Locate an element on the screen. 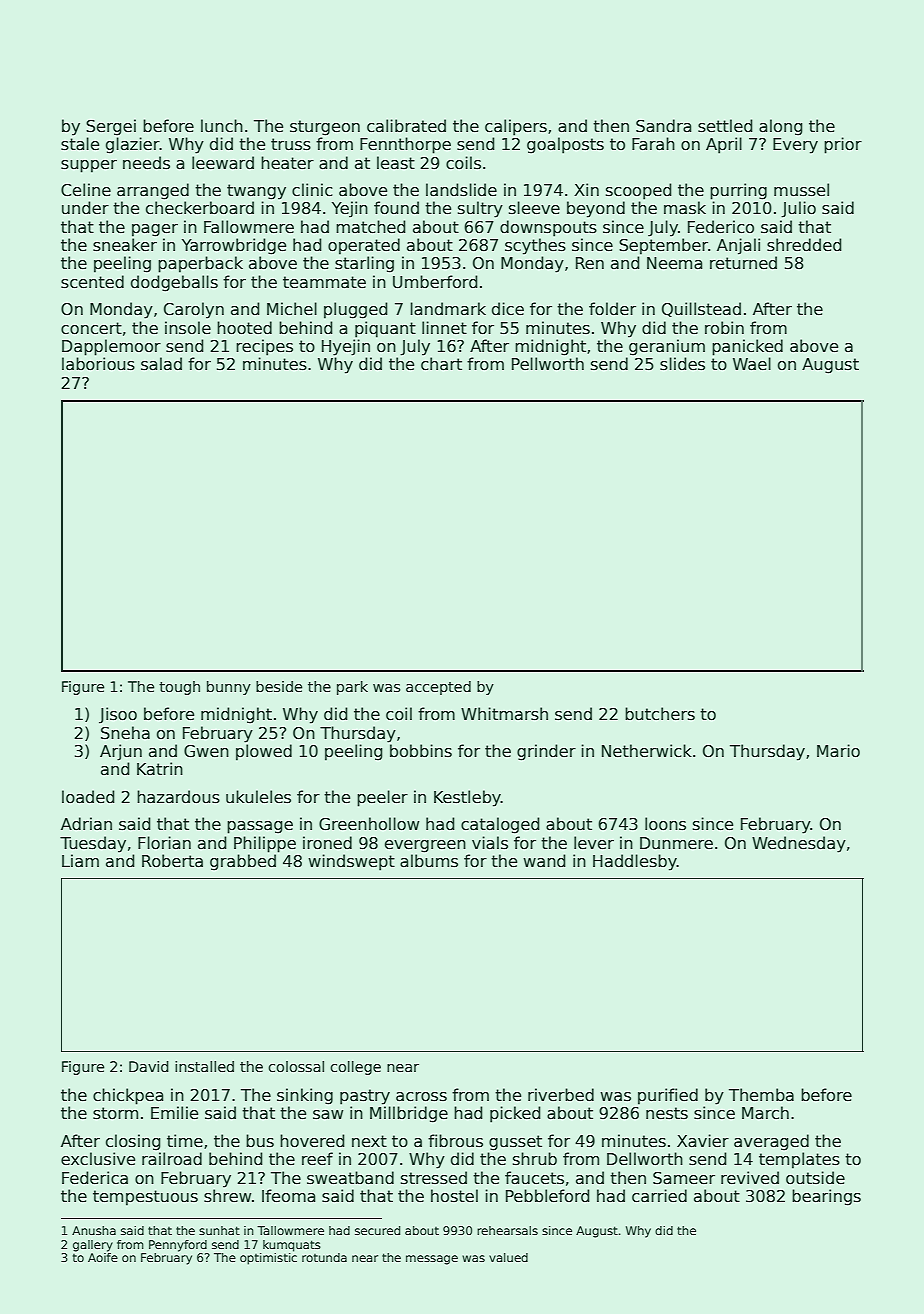  windswept is located at coordinates (351, 862).
